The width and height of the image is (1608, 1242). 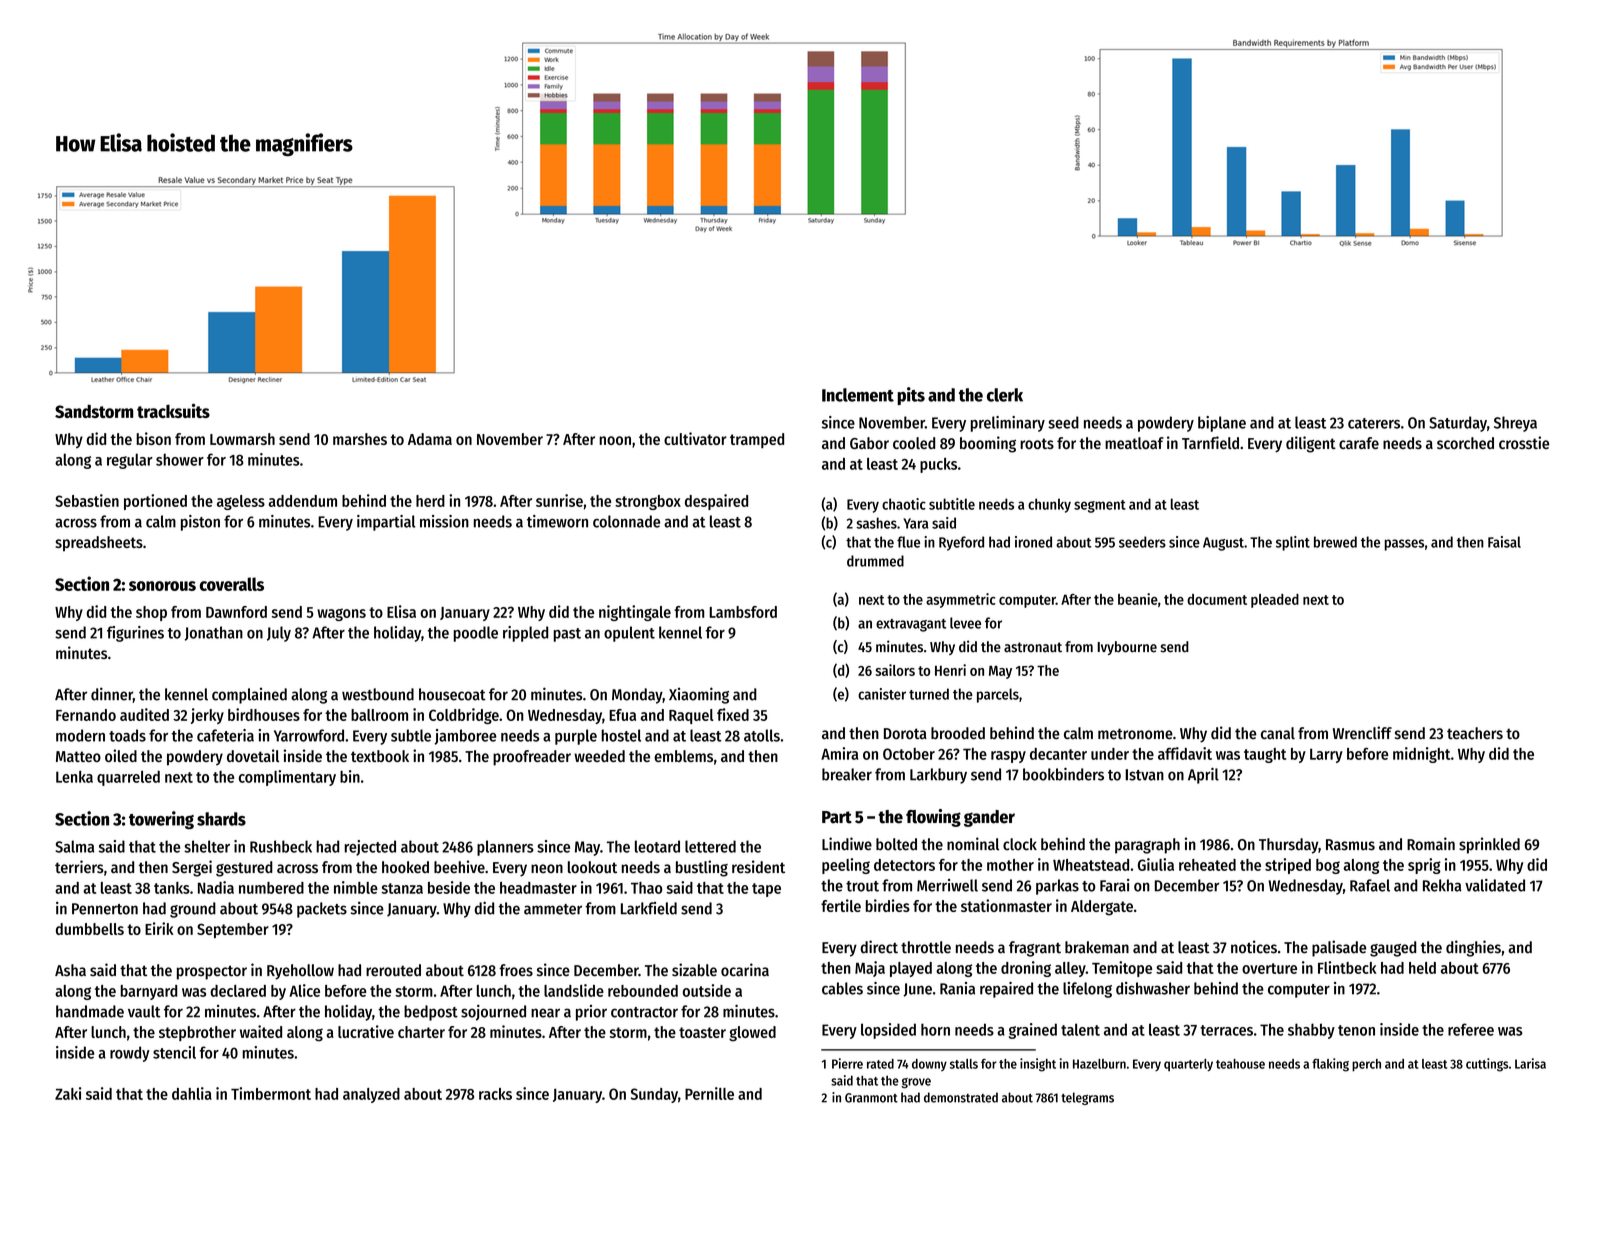 What do you see at coordinates (876, 523) in the image?
I see `sashes` at bounding box center [876, 523].
